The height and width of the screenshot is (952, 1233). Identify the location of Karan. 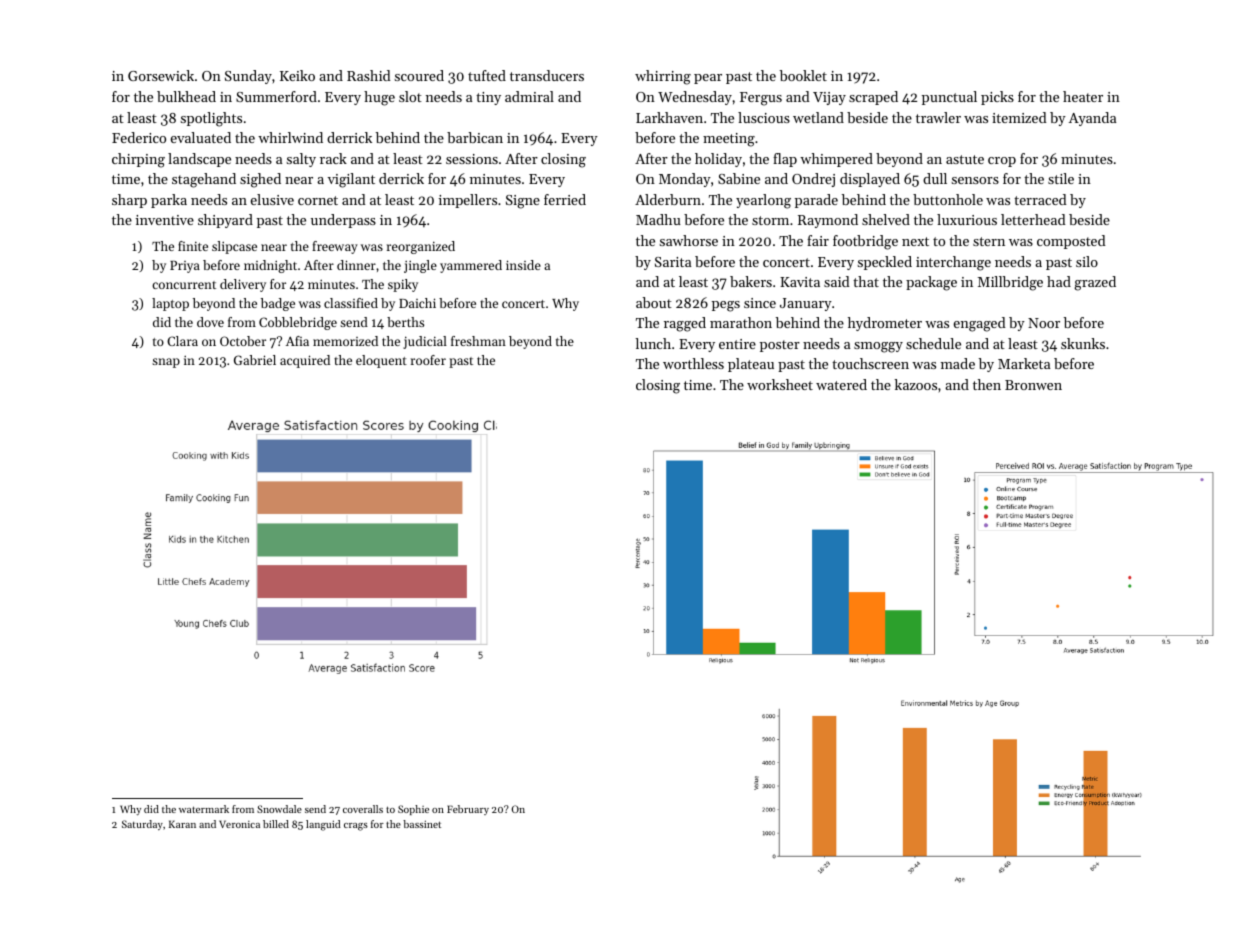
(182, 824).
